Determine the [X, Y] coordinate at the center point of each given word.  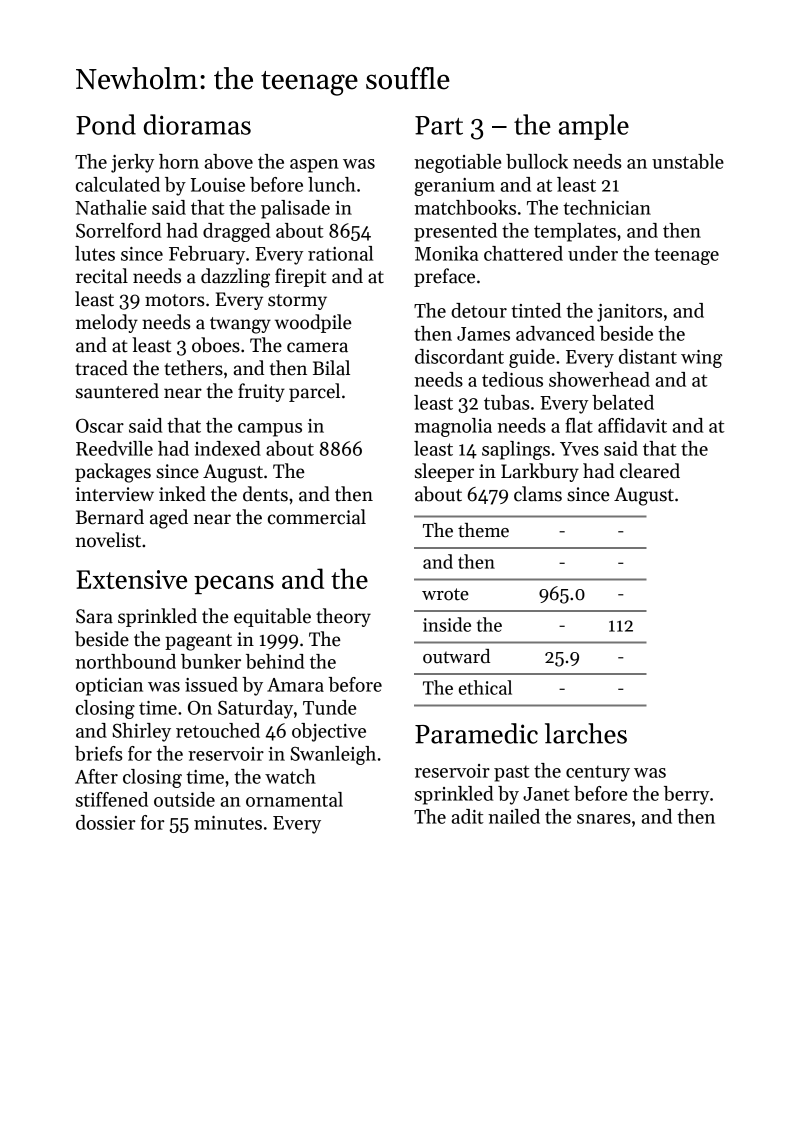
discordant [459, 356]
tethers [193, 368]
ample [594, 127]
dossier [105, 822]
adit [467, 816]
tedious [512, 379]
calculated [118, 184]
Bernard [110, 517]
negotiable [457, 163]
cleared [650, 471]
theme [483, 530]
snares [604, 819]
